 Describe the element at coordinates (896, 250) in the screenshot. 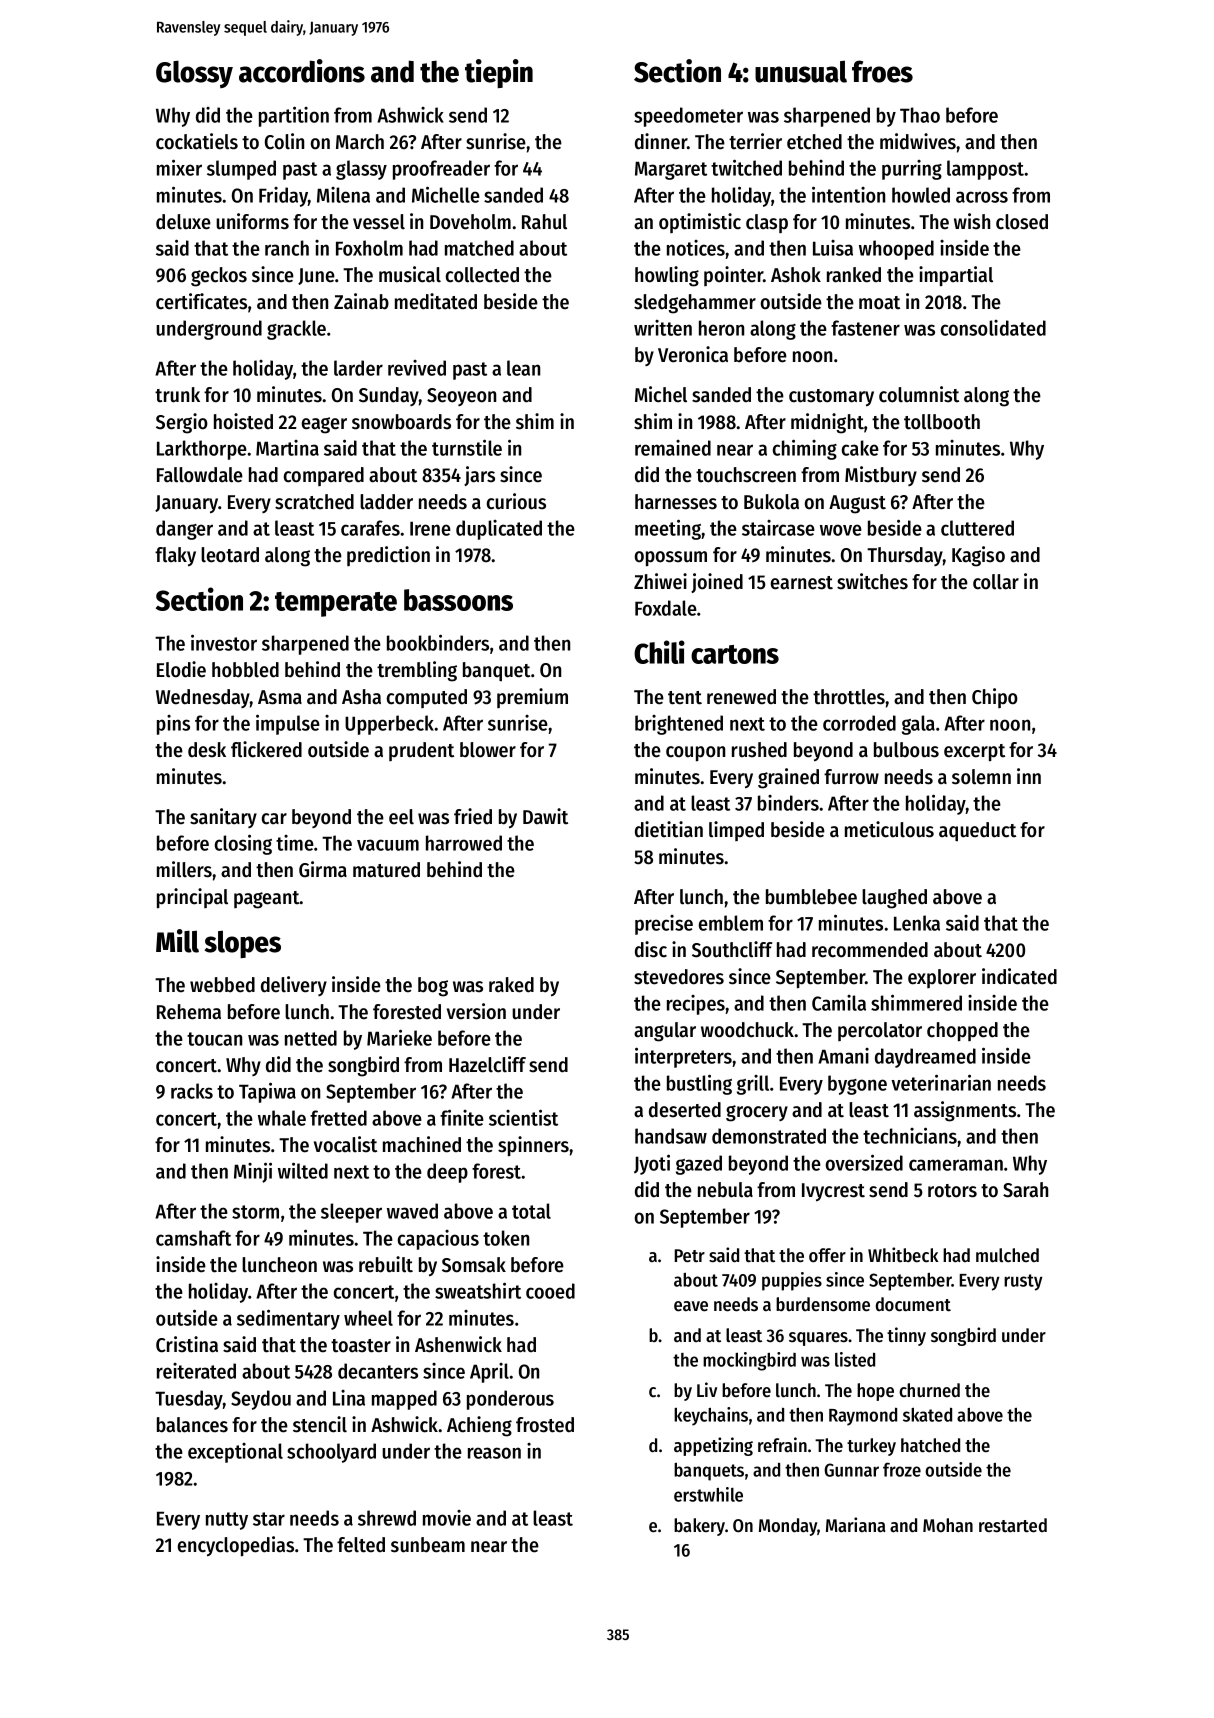

I see `whooped` at that location.
